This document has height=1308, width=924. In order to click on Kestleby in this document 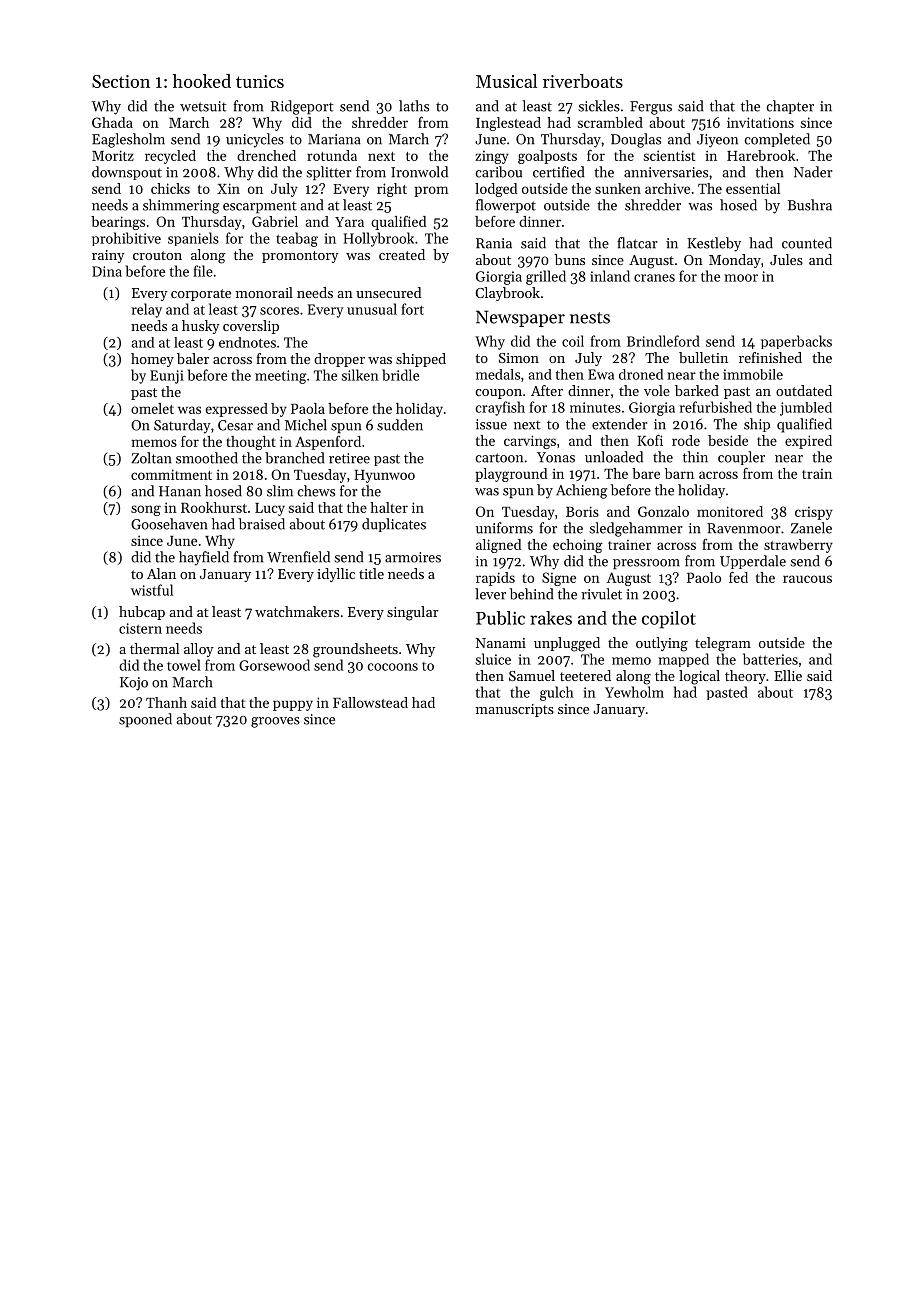, I will do `click(714, 244)`.
